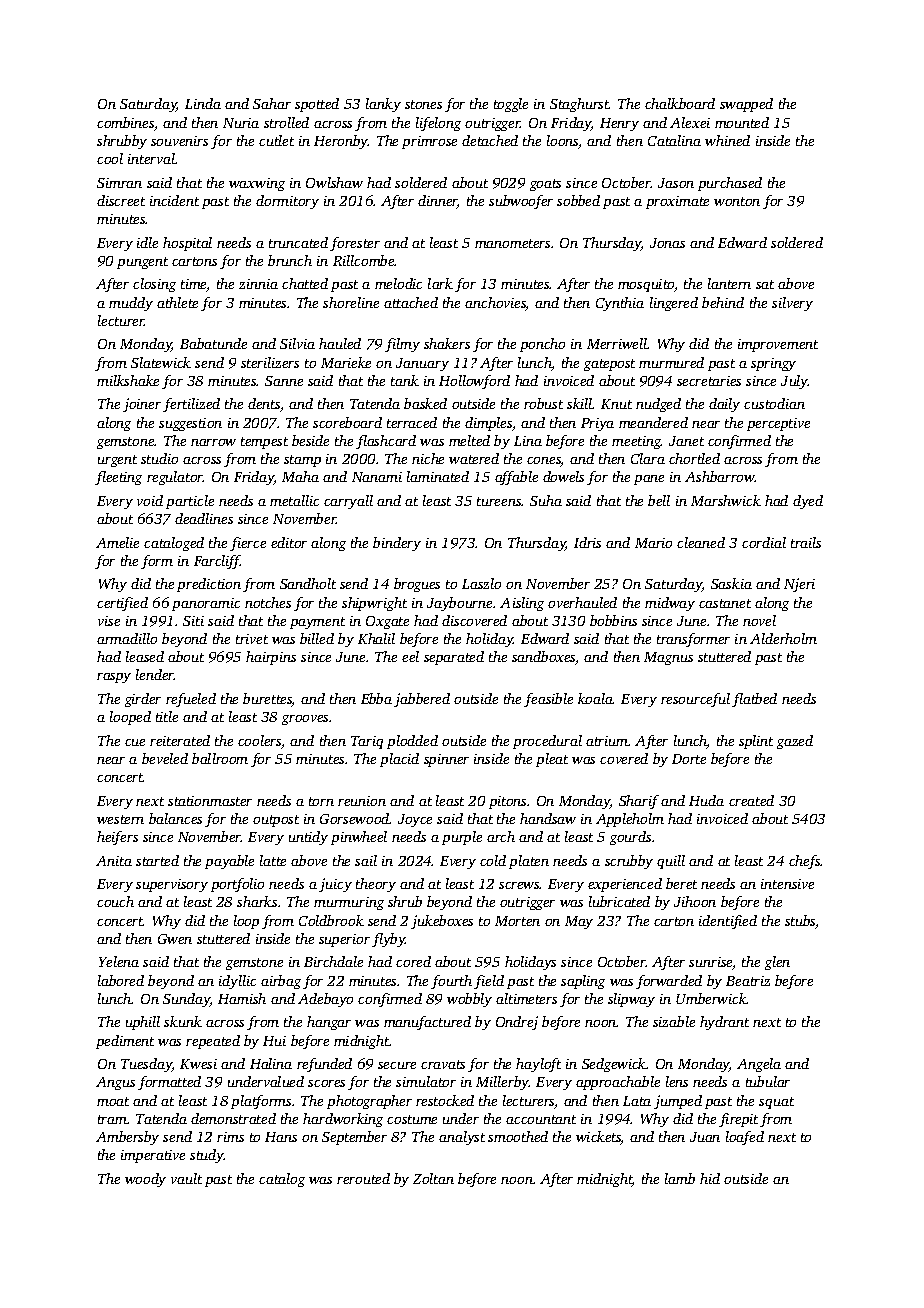  Describe the element at coordinates (399, 760) in the page. I see `placid` at that location.
